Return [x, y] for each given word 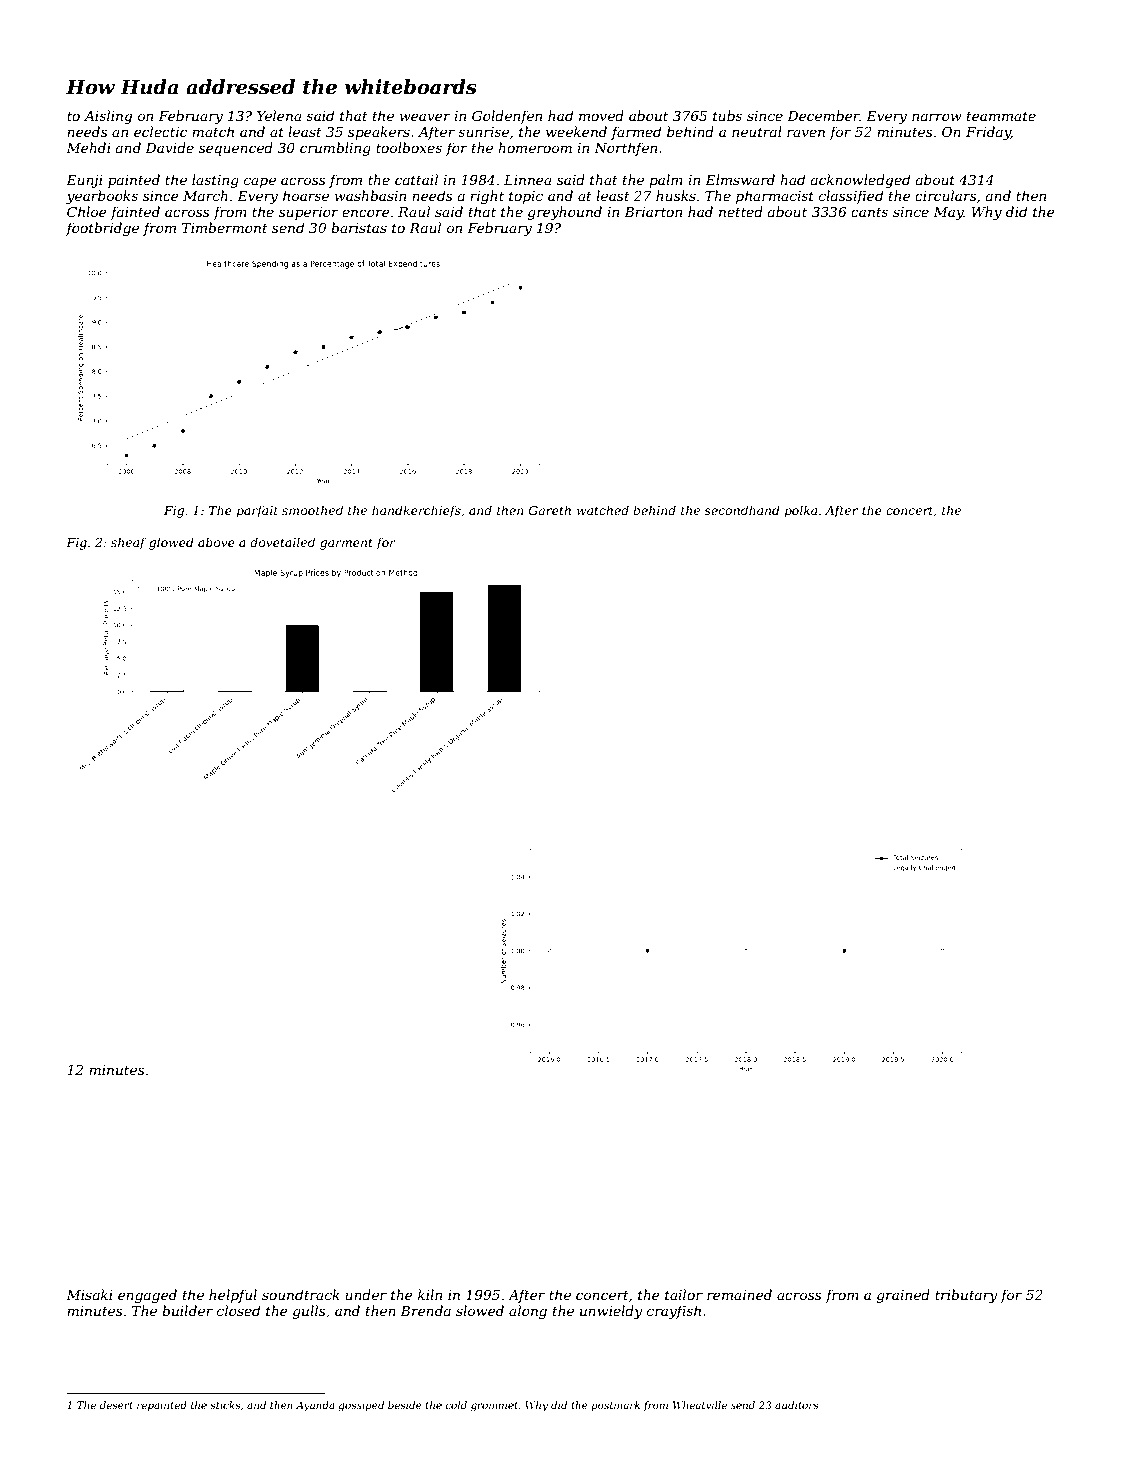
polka [800, 511]
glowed [171, 543]
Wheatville [700, 1405]
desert [116, 1405]
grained [903, 1296]
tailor [684, 1294]
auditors [797, 1405]
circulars [946, 195]
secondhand [742, 510]
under [366, 1294]
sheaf [129, 543]
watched [603, 510]
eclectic [160, 131]
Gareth [550, 510]
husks [676, 195]
